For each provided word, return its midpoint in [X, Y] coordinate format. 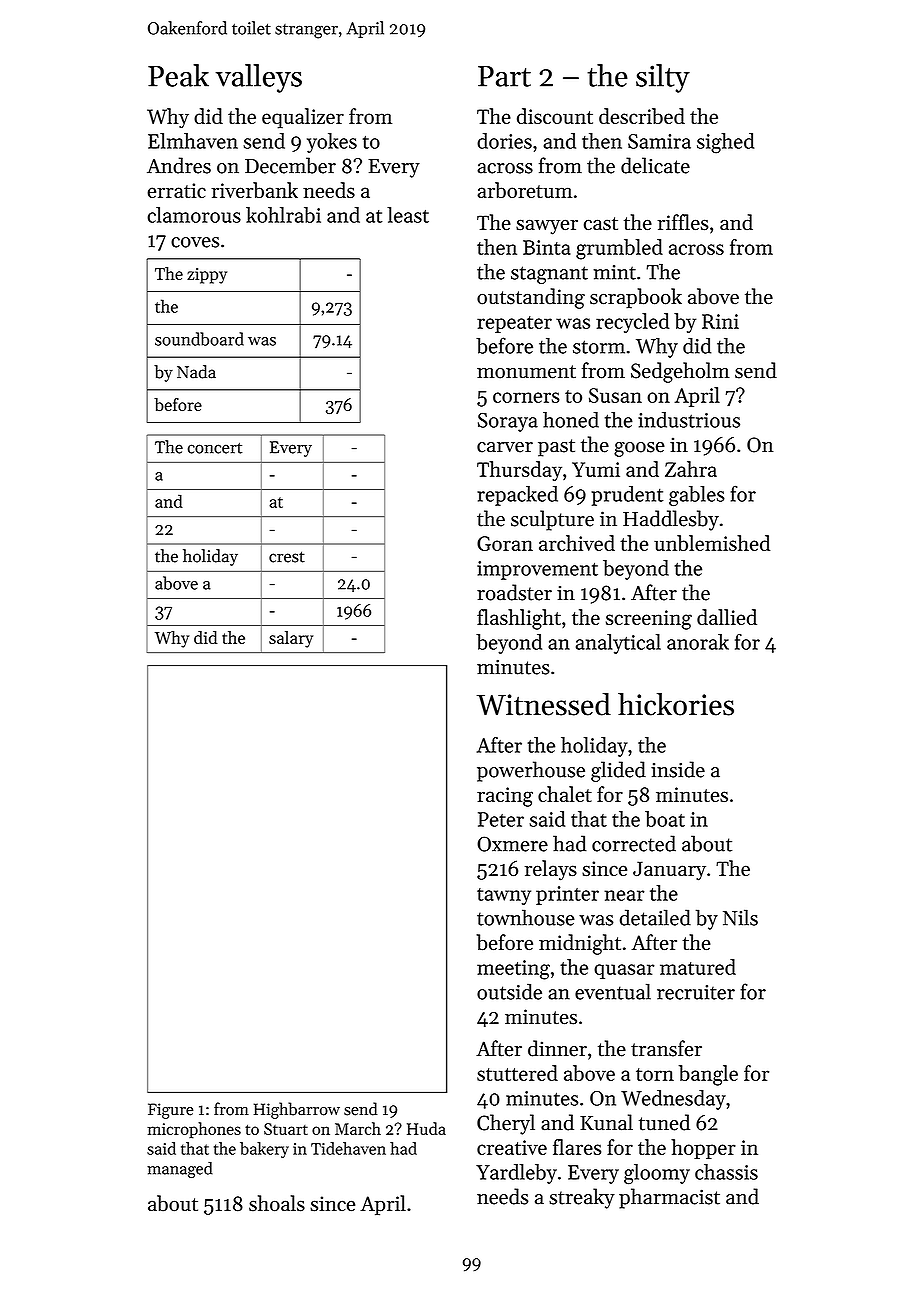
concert [215, 448]
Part [504, 76]
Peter [501, 819]
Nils [740, 917]
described [642, 116]
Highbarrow [297, 1110]
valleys [259, 78]
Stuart [286, 1129]
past [556, 448]
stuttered [517, 1073]
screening [649, 620]
